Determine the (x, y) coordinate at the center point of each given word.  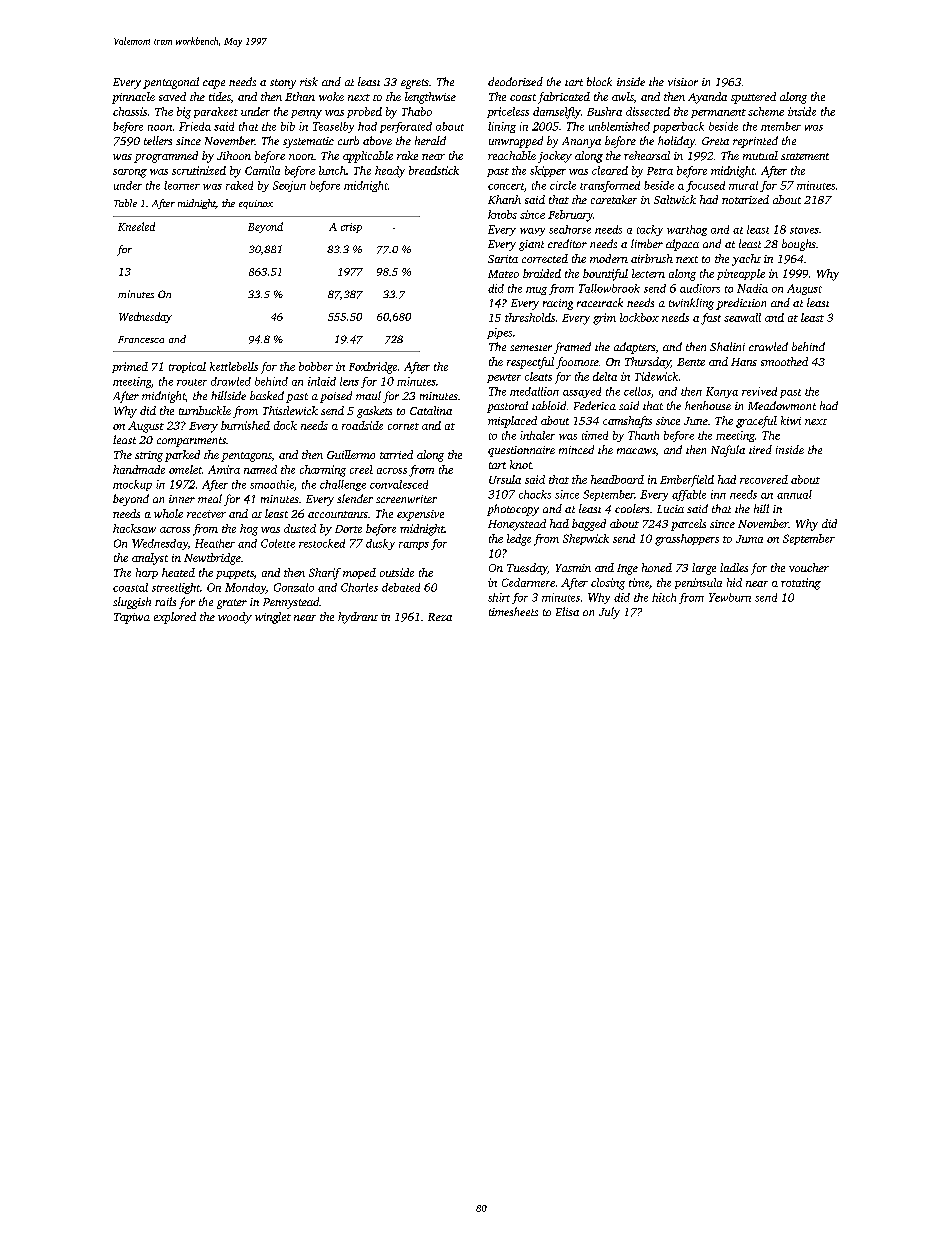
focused (705, 186)
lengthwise (430, 98)
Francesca (141, 339)
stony (283, 84)
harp (147, 573)
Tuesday (527, 569)
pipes (499, 333)
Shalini (727, 346)
